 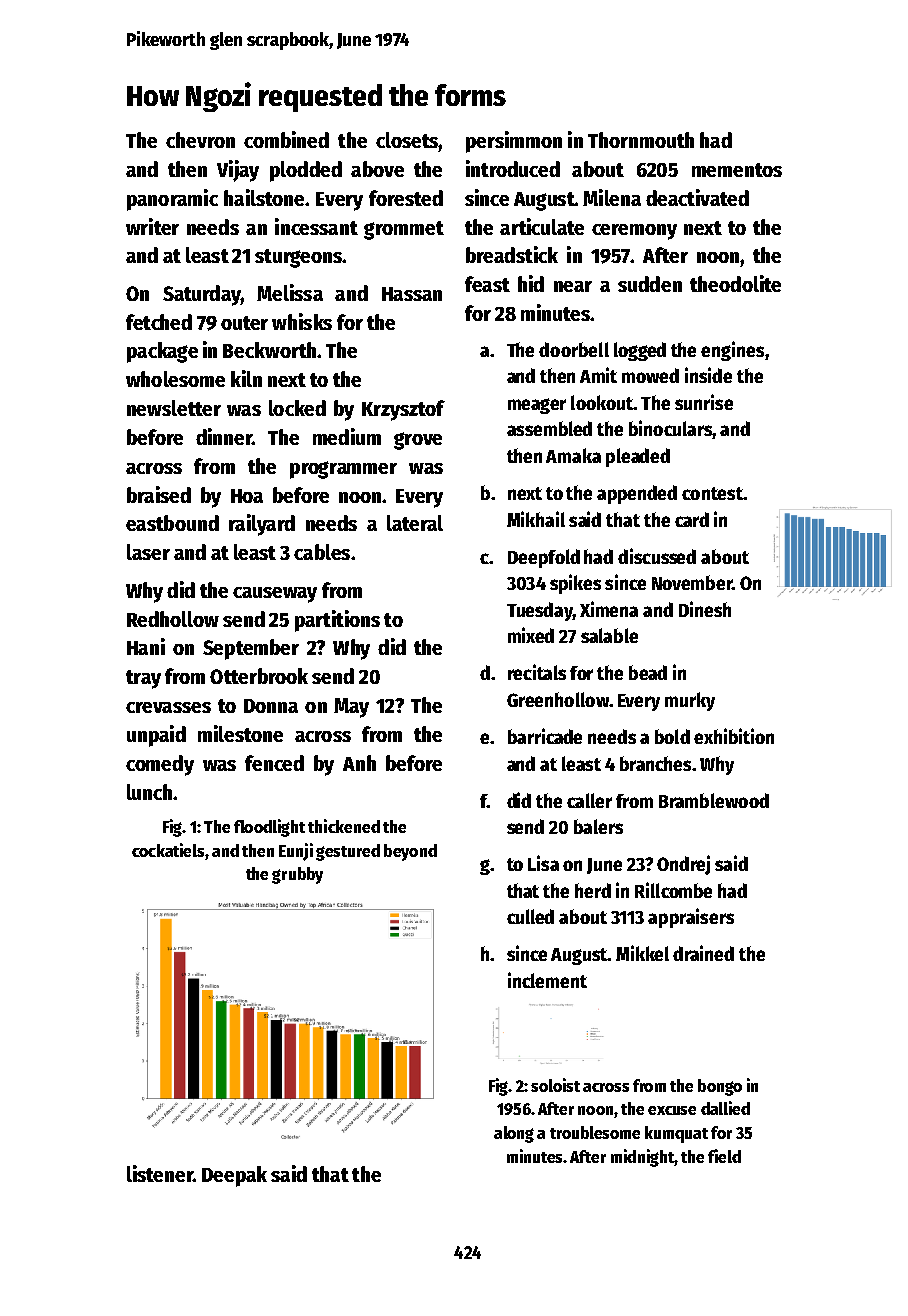 What do you see at coordinates (637, 494) in the screenshot?
I see `appended` at bounding box center [637, 494].
